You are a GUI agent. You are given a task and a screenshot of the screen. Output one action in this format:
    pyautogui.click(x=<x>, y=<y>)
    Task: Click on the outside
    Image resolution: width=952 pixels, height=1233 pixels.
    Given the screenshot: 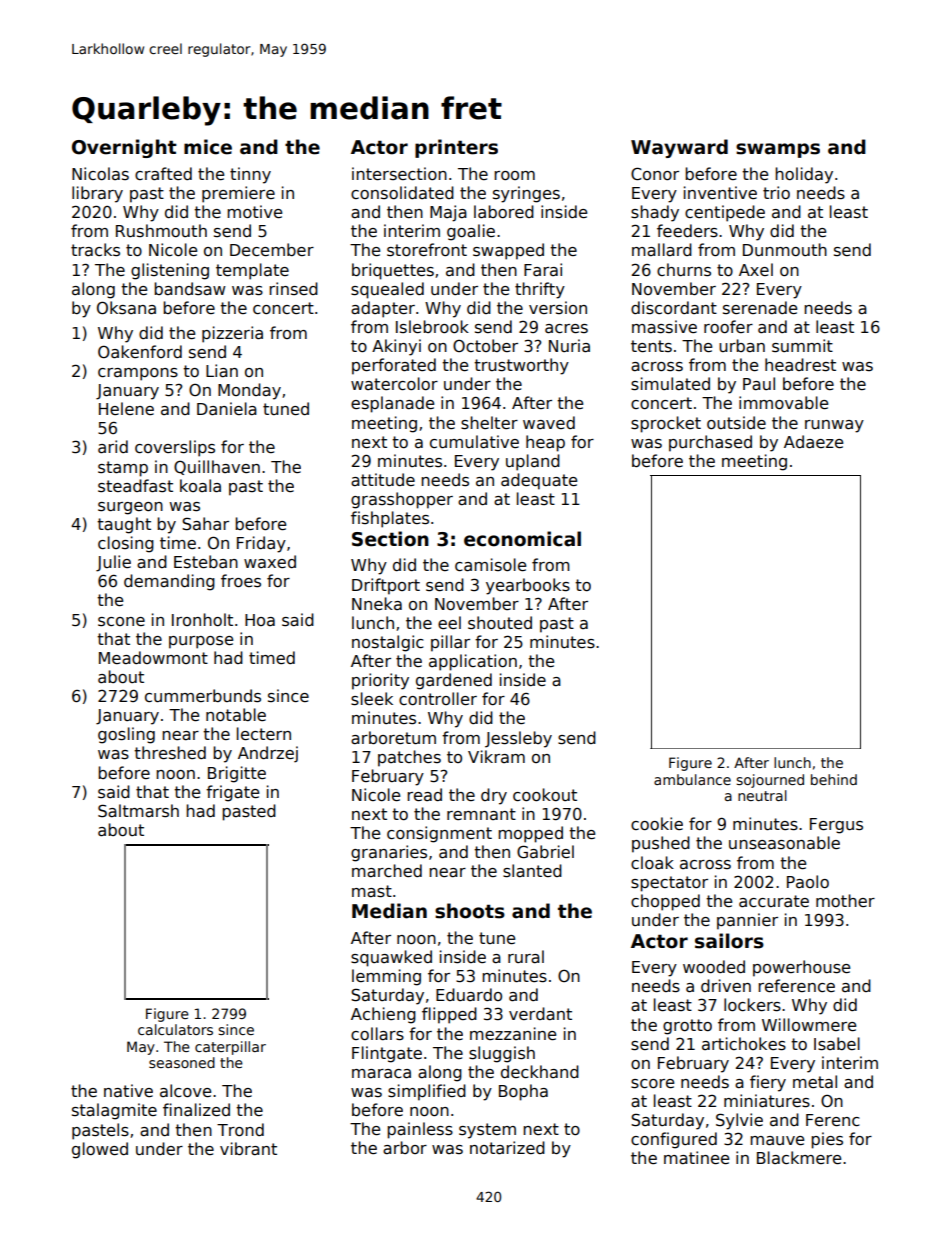 What is the action you would take?
    pyautogui.click(x=736, y=422)
